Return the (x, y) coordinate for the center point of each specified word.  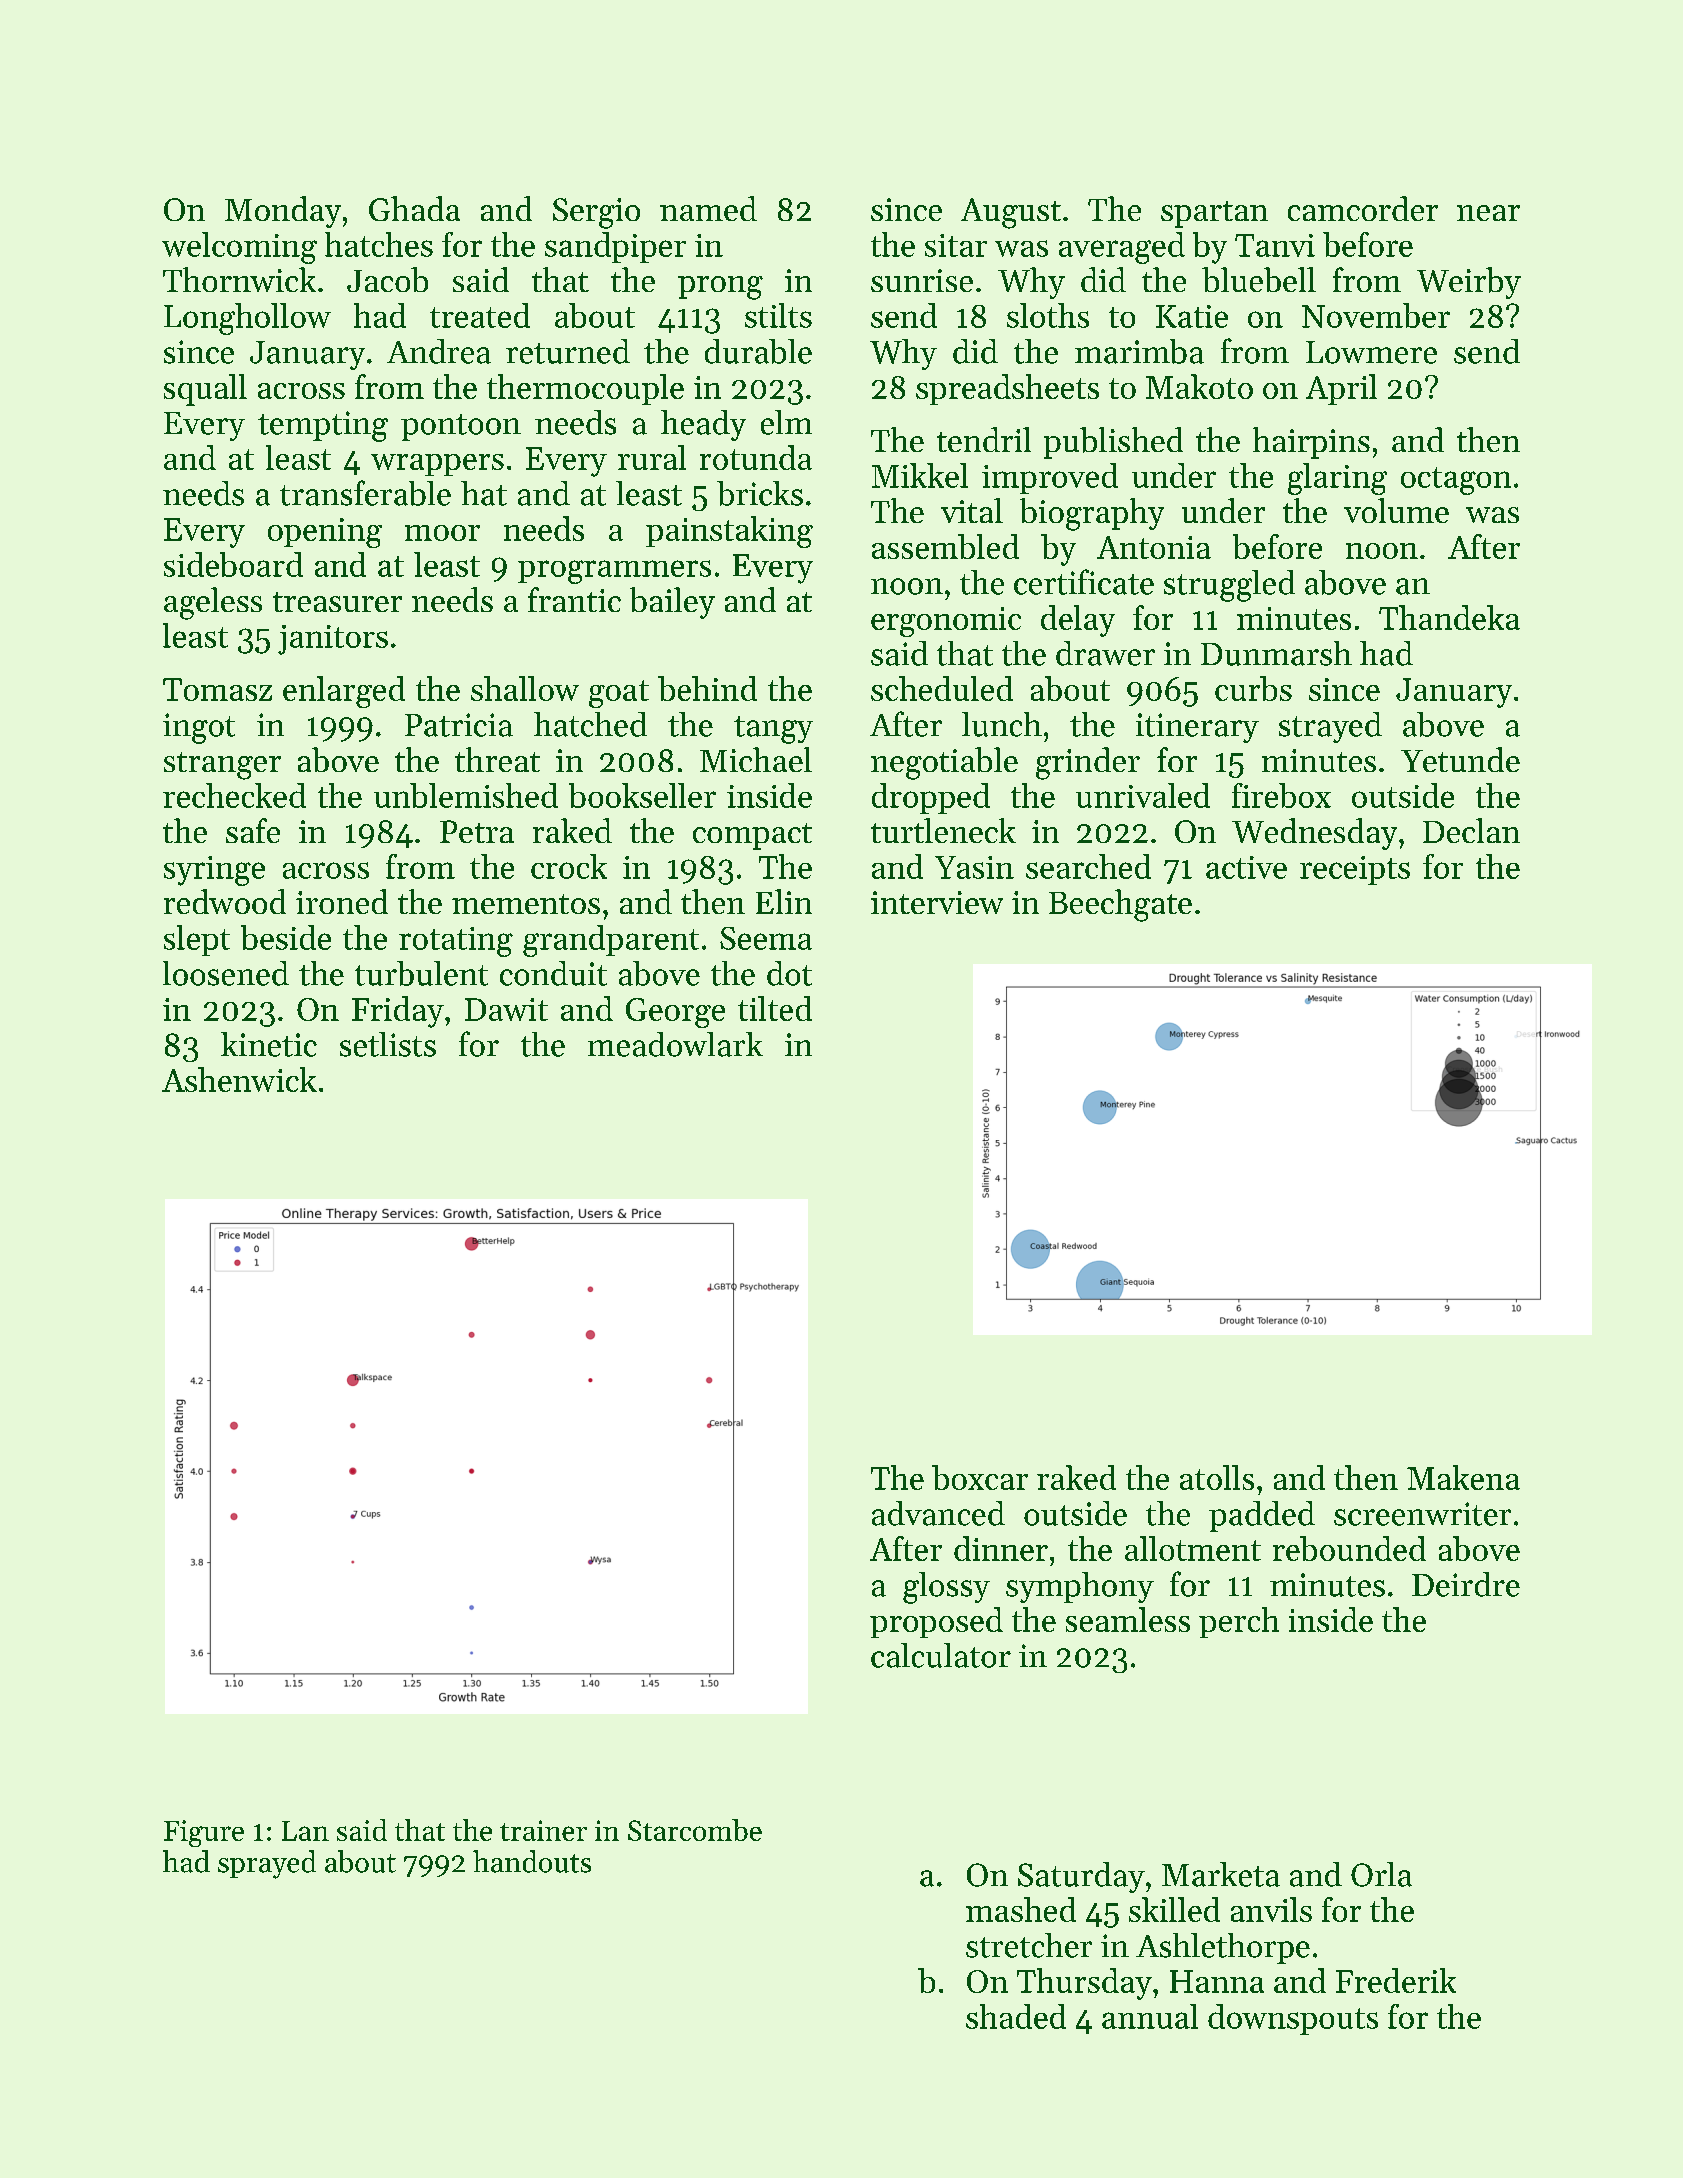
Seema (766, 938)
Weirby (1469, 283)
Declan (1471, 830)
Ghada (414, 208)
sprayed (267, 1864)
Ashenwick (239, 1079)
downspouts (1293, 2019)
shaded (1016, 2016)
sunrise (922, 280)
